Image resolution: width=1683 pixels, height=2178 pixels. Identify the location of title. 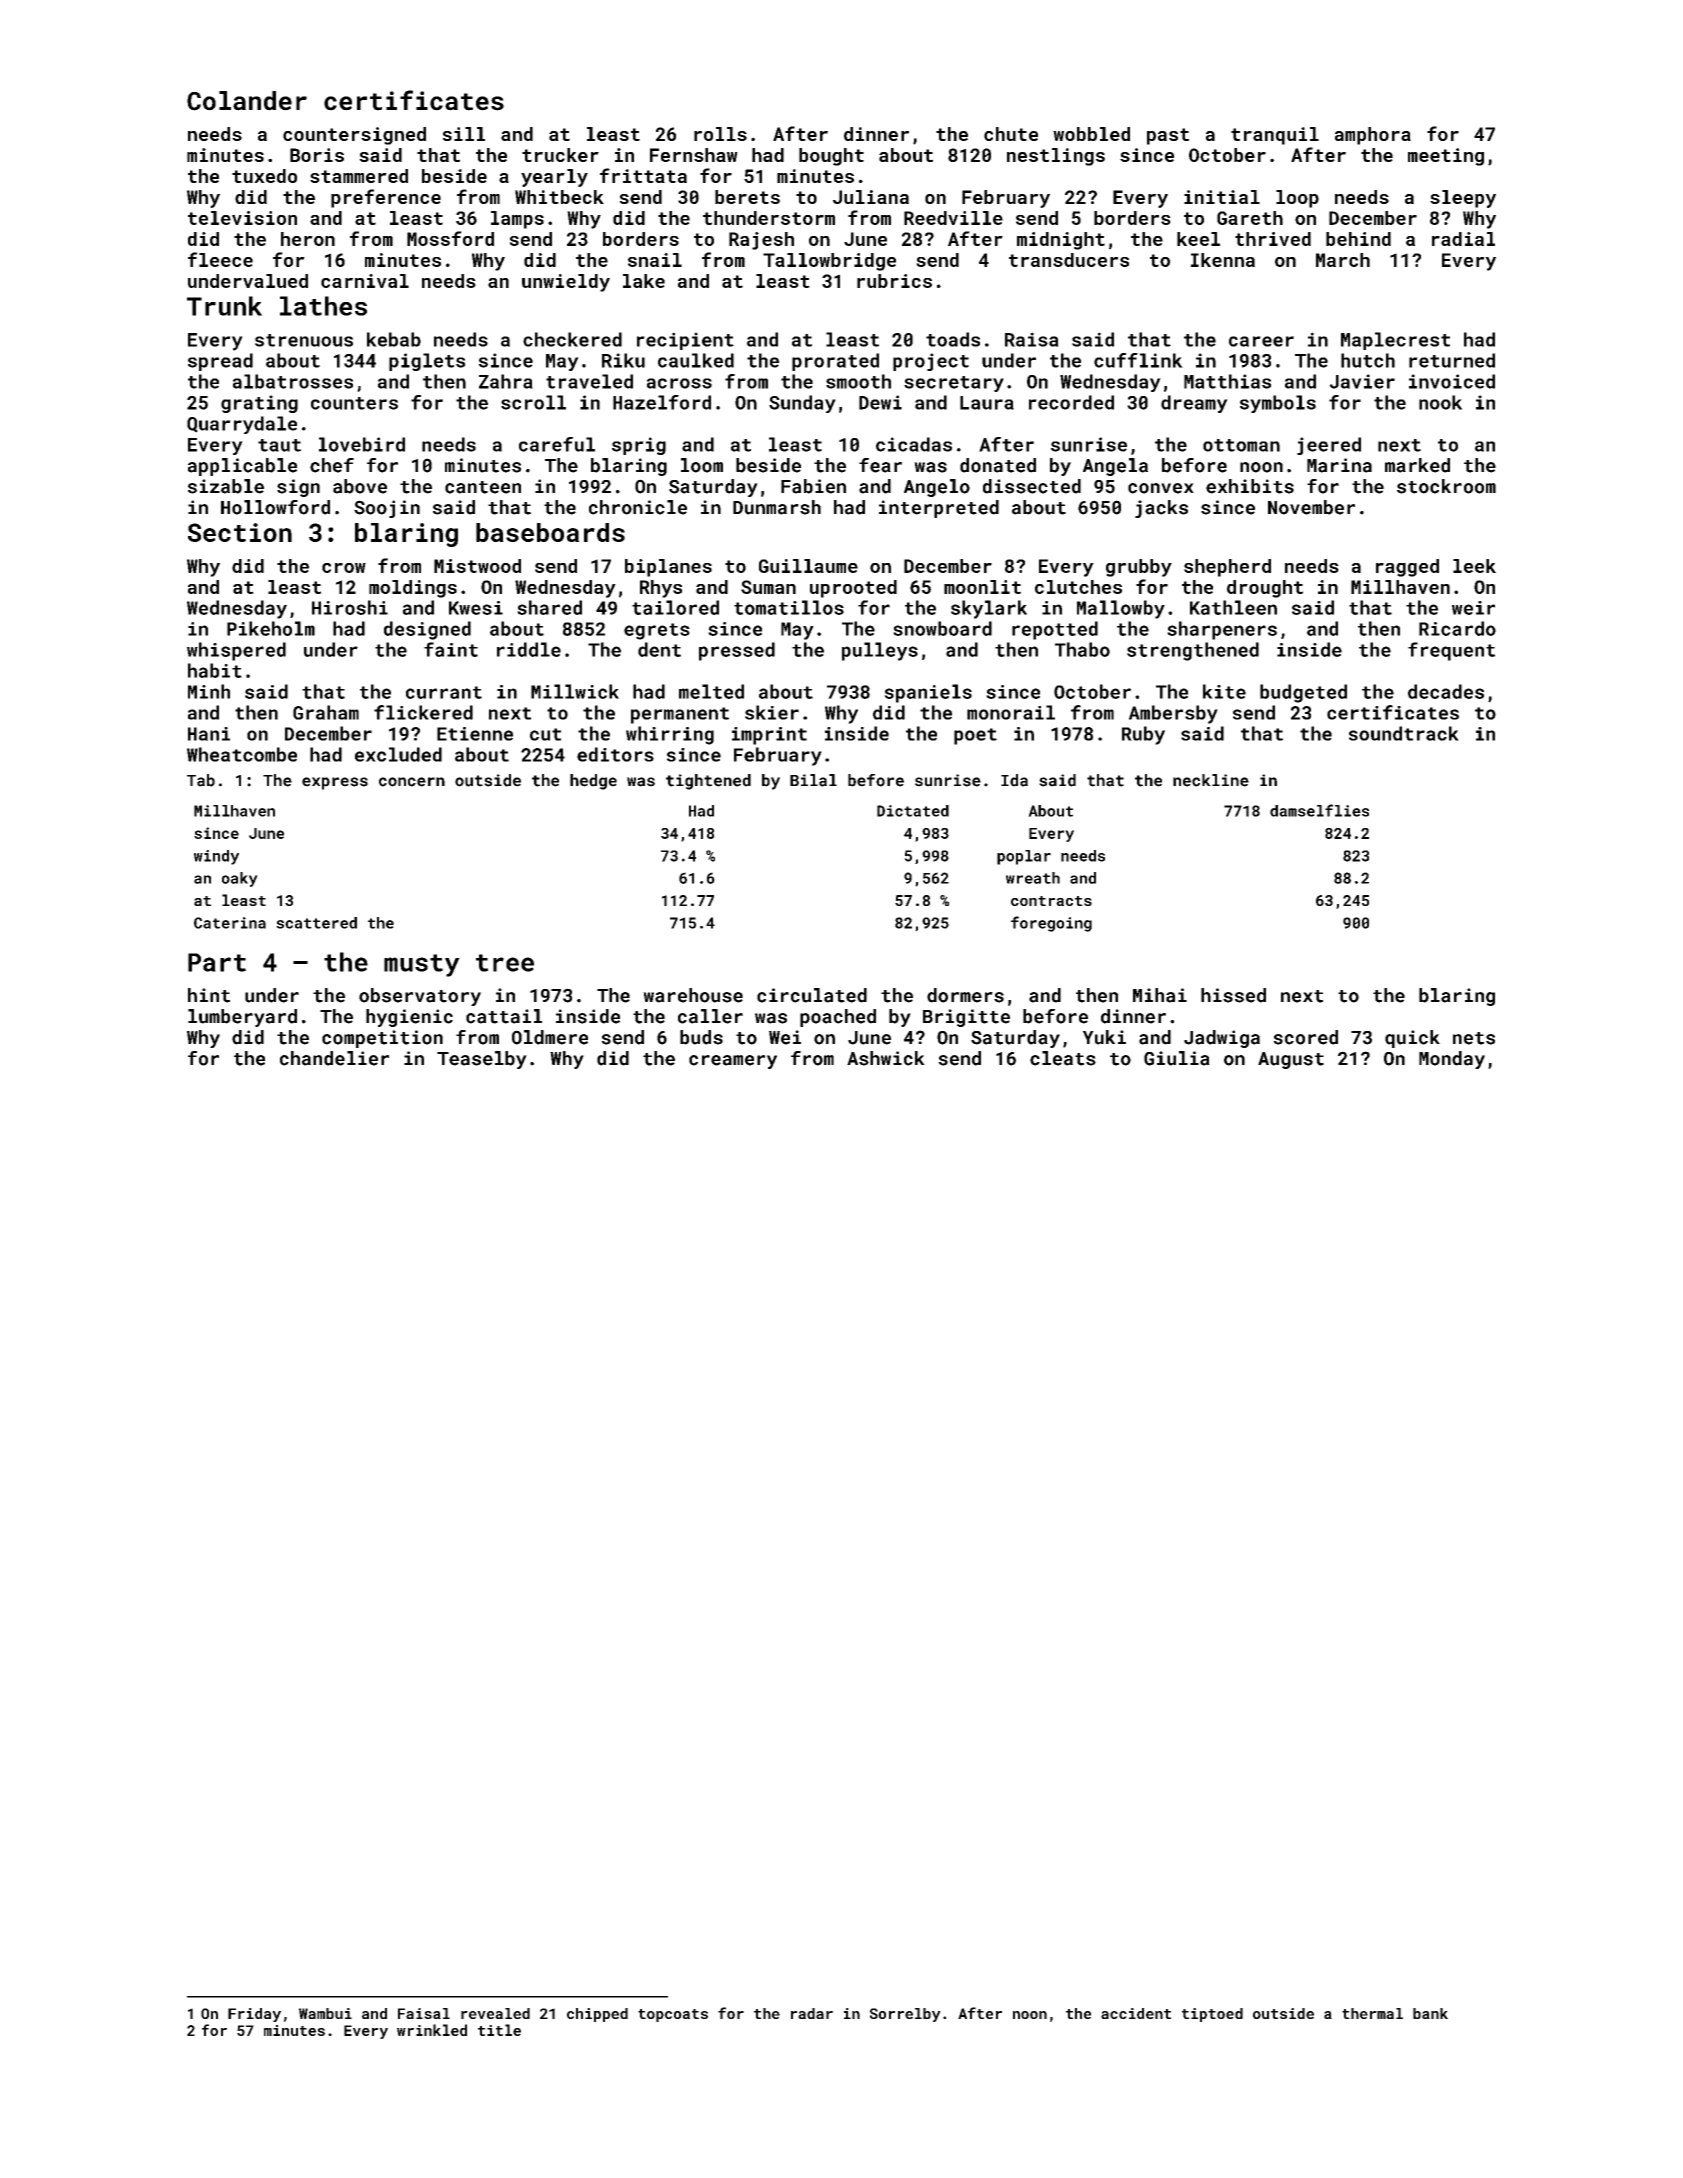
(499, 2030).
